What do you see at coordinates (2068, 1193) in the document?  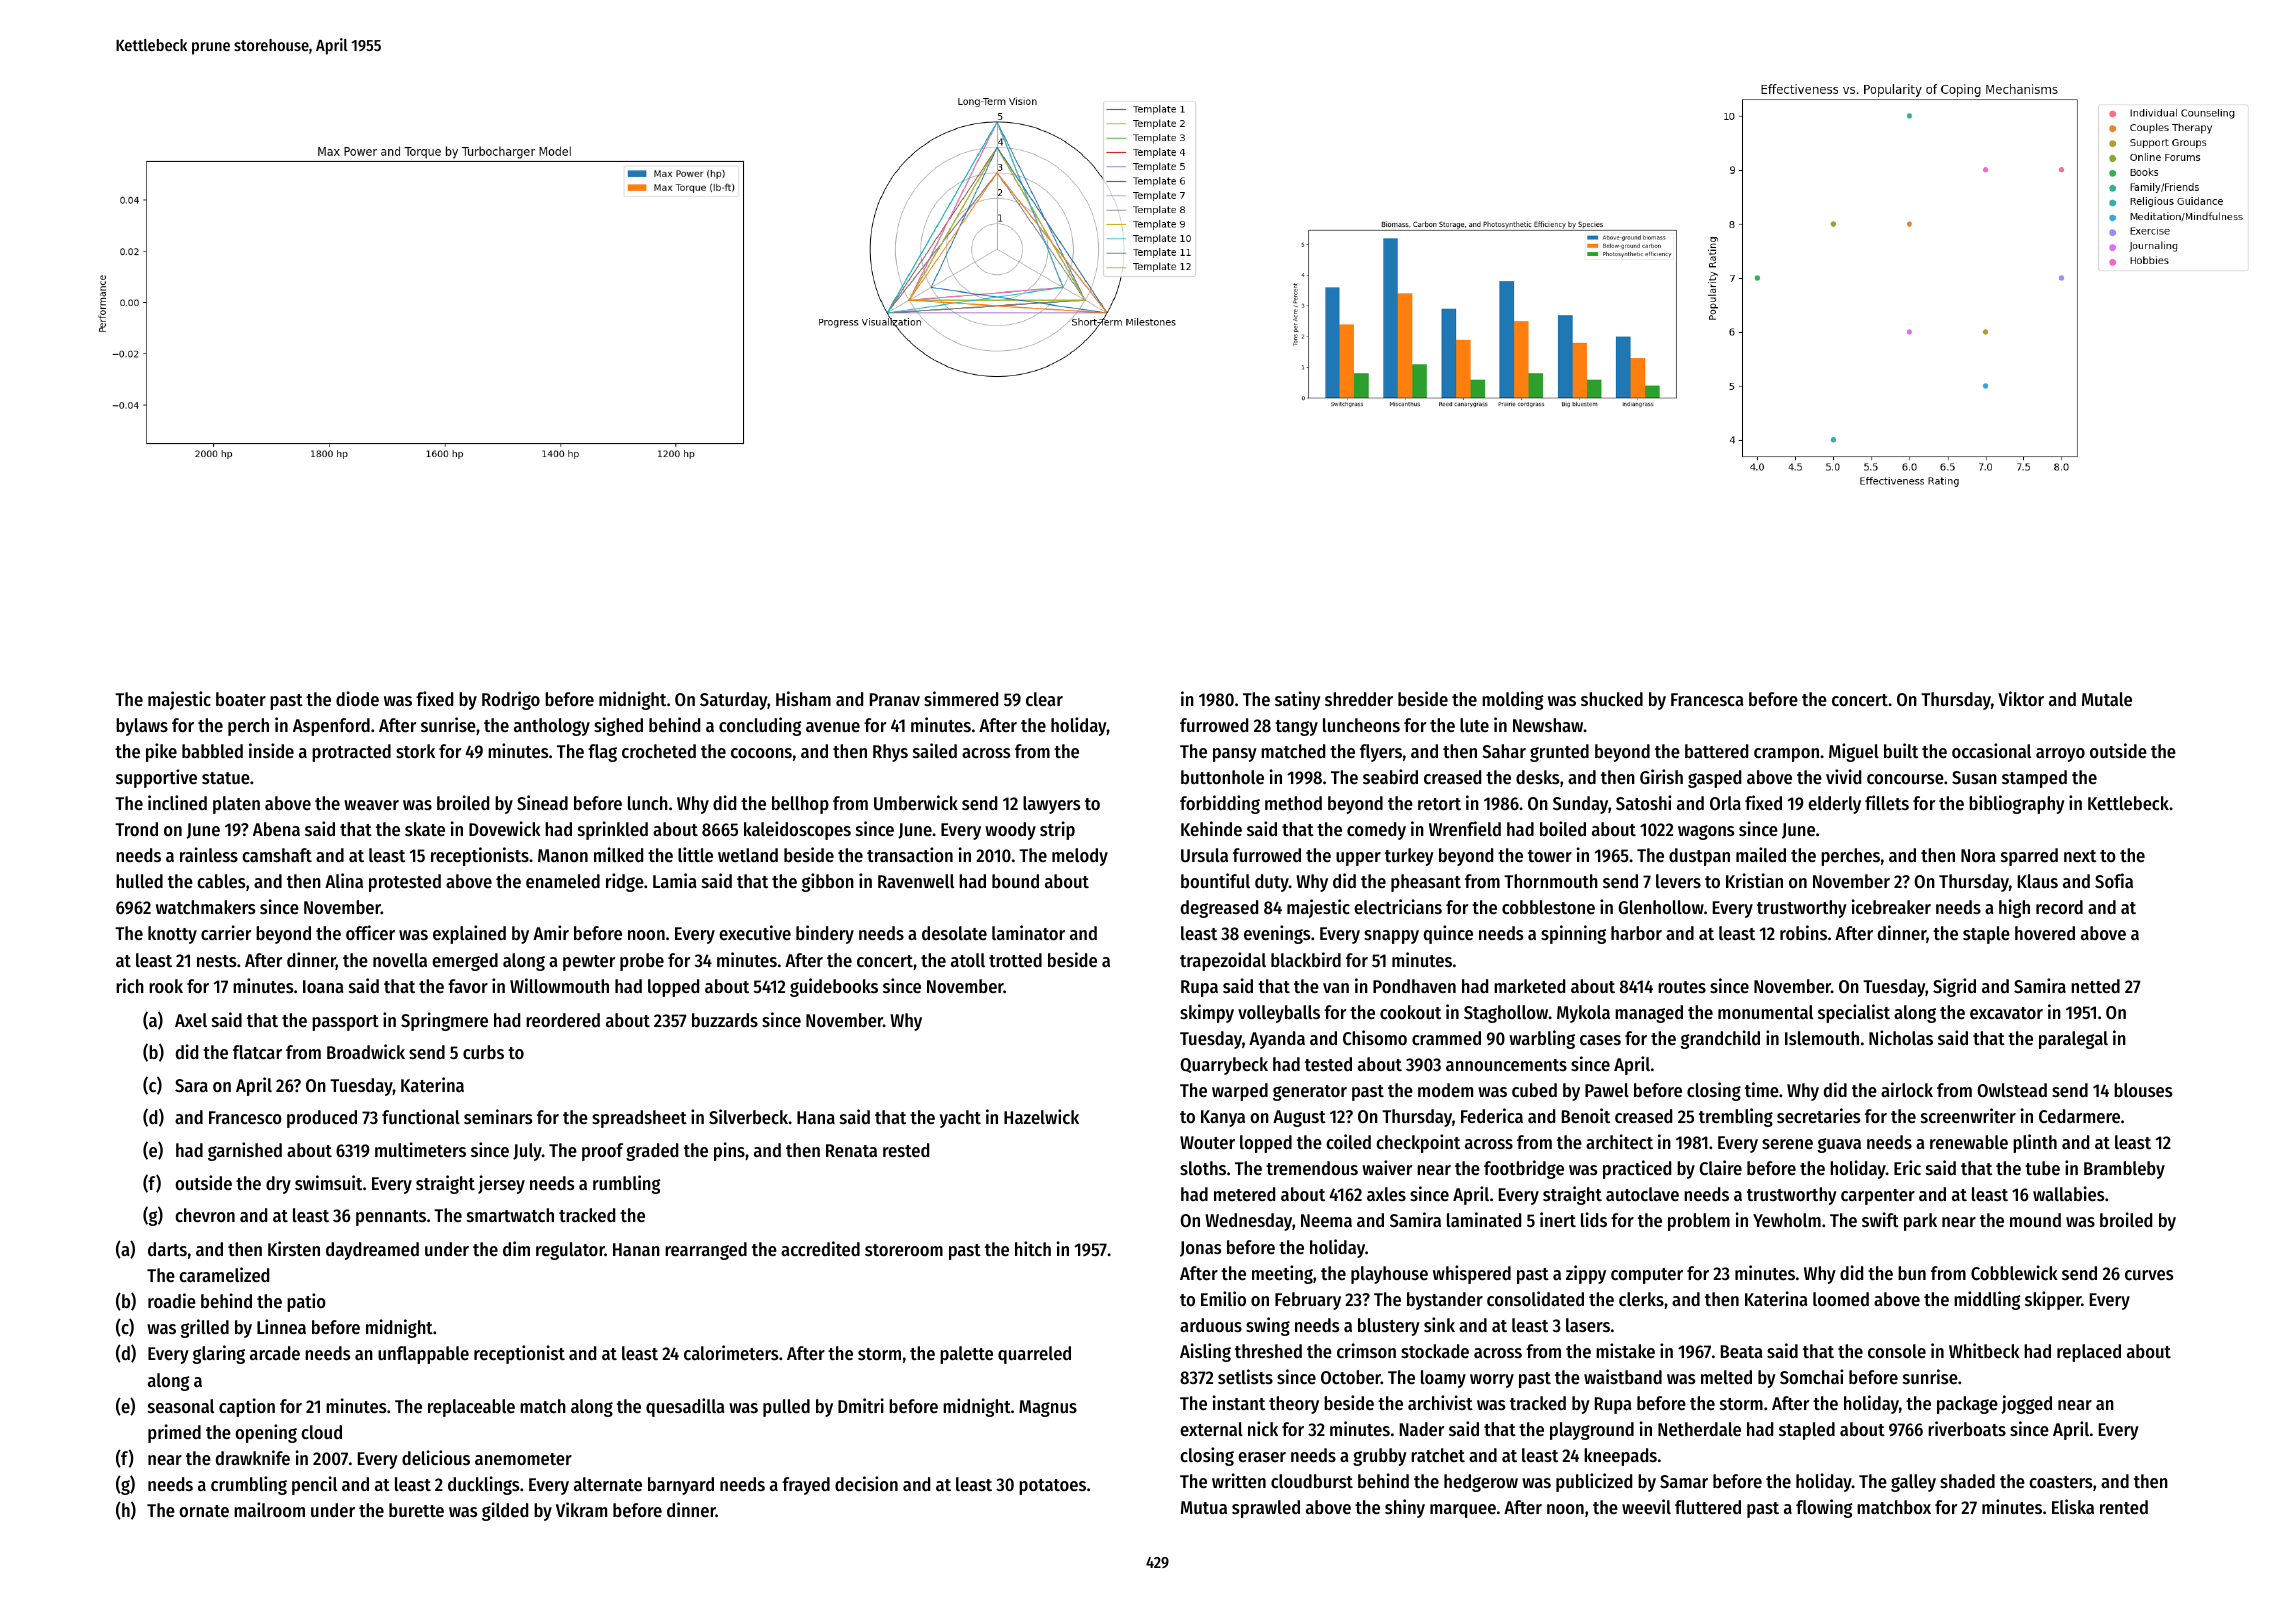 I see `wallabies` at bounding box center [2068, 1193].
